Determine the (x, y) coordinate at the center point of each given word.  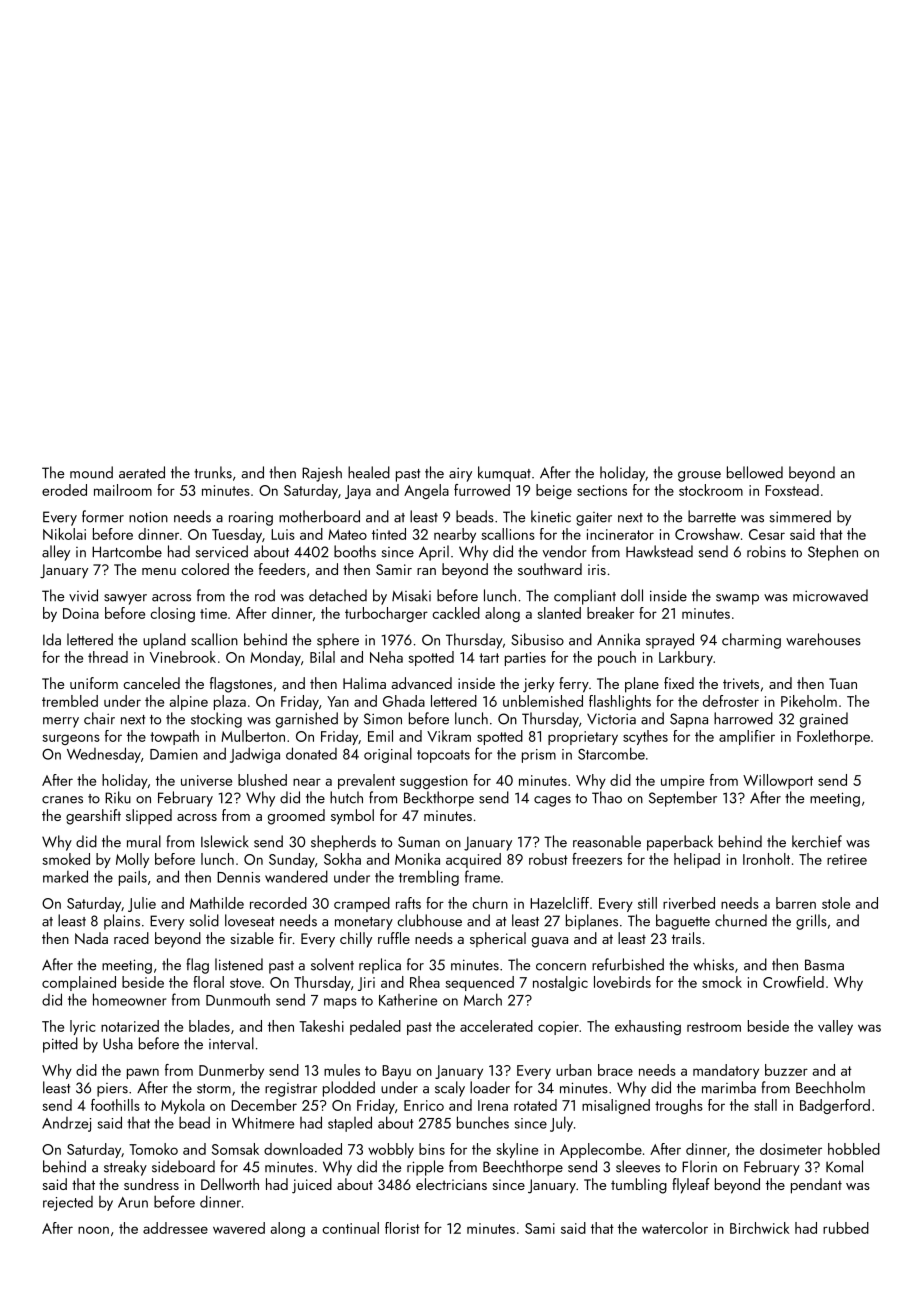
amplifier (747, 737)
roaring (251, 518)
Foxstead (792, 490)
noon (93, 1230)
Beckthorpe (439, 799)
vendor (565, 551)
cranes (62, 800)
